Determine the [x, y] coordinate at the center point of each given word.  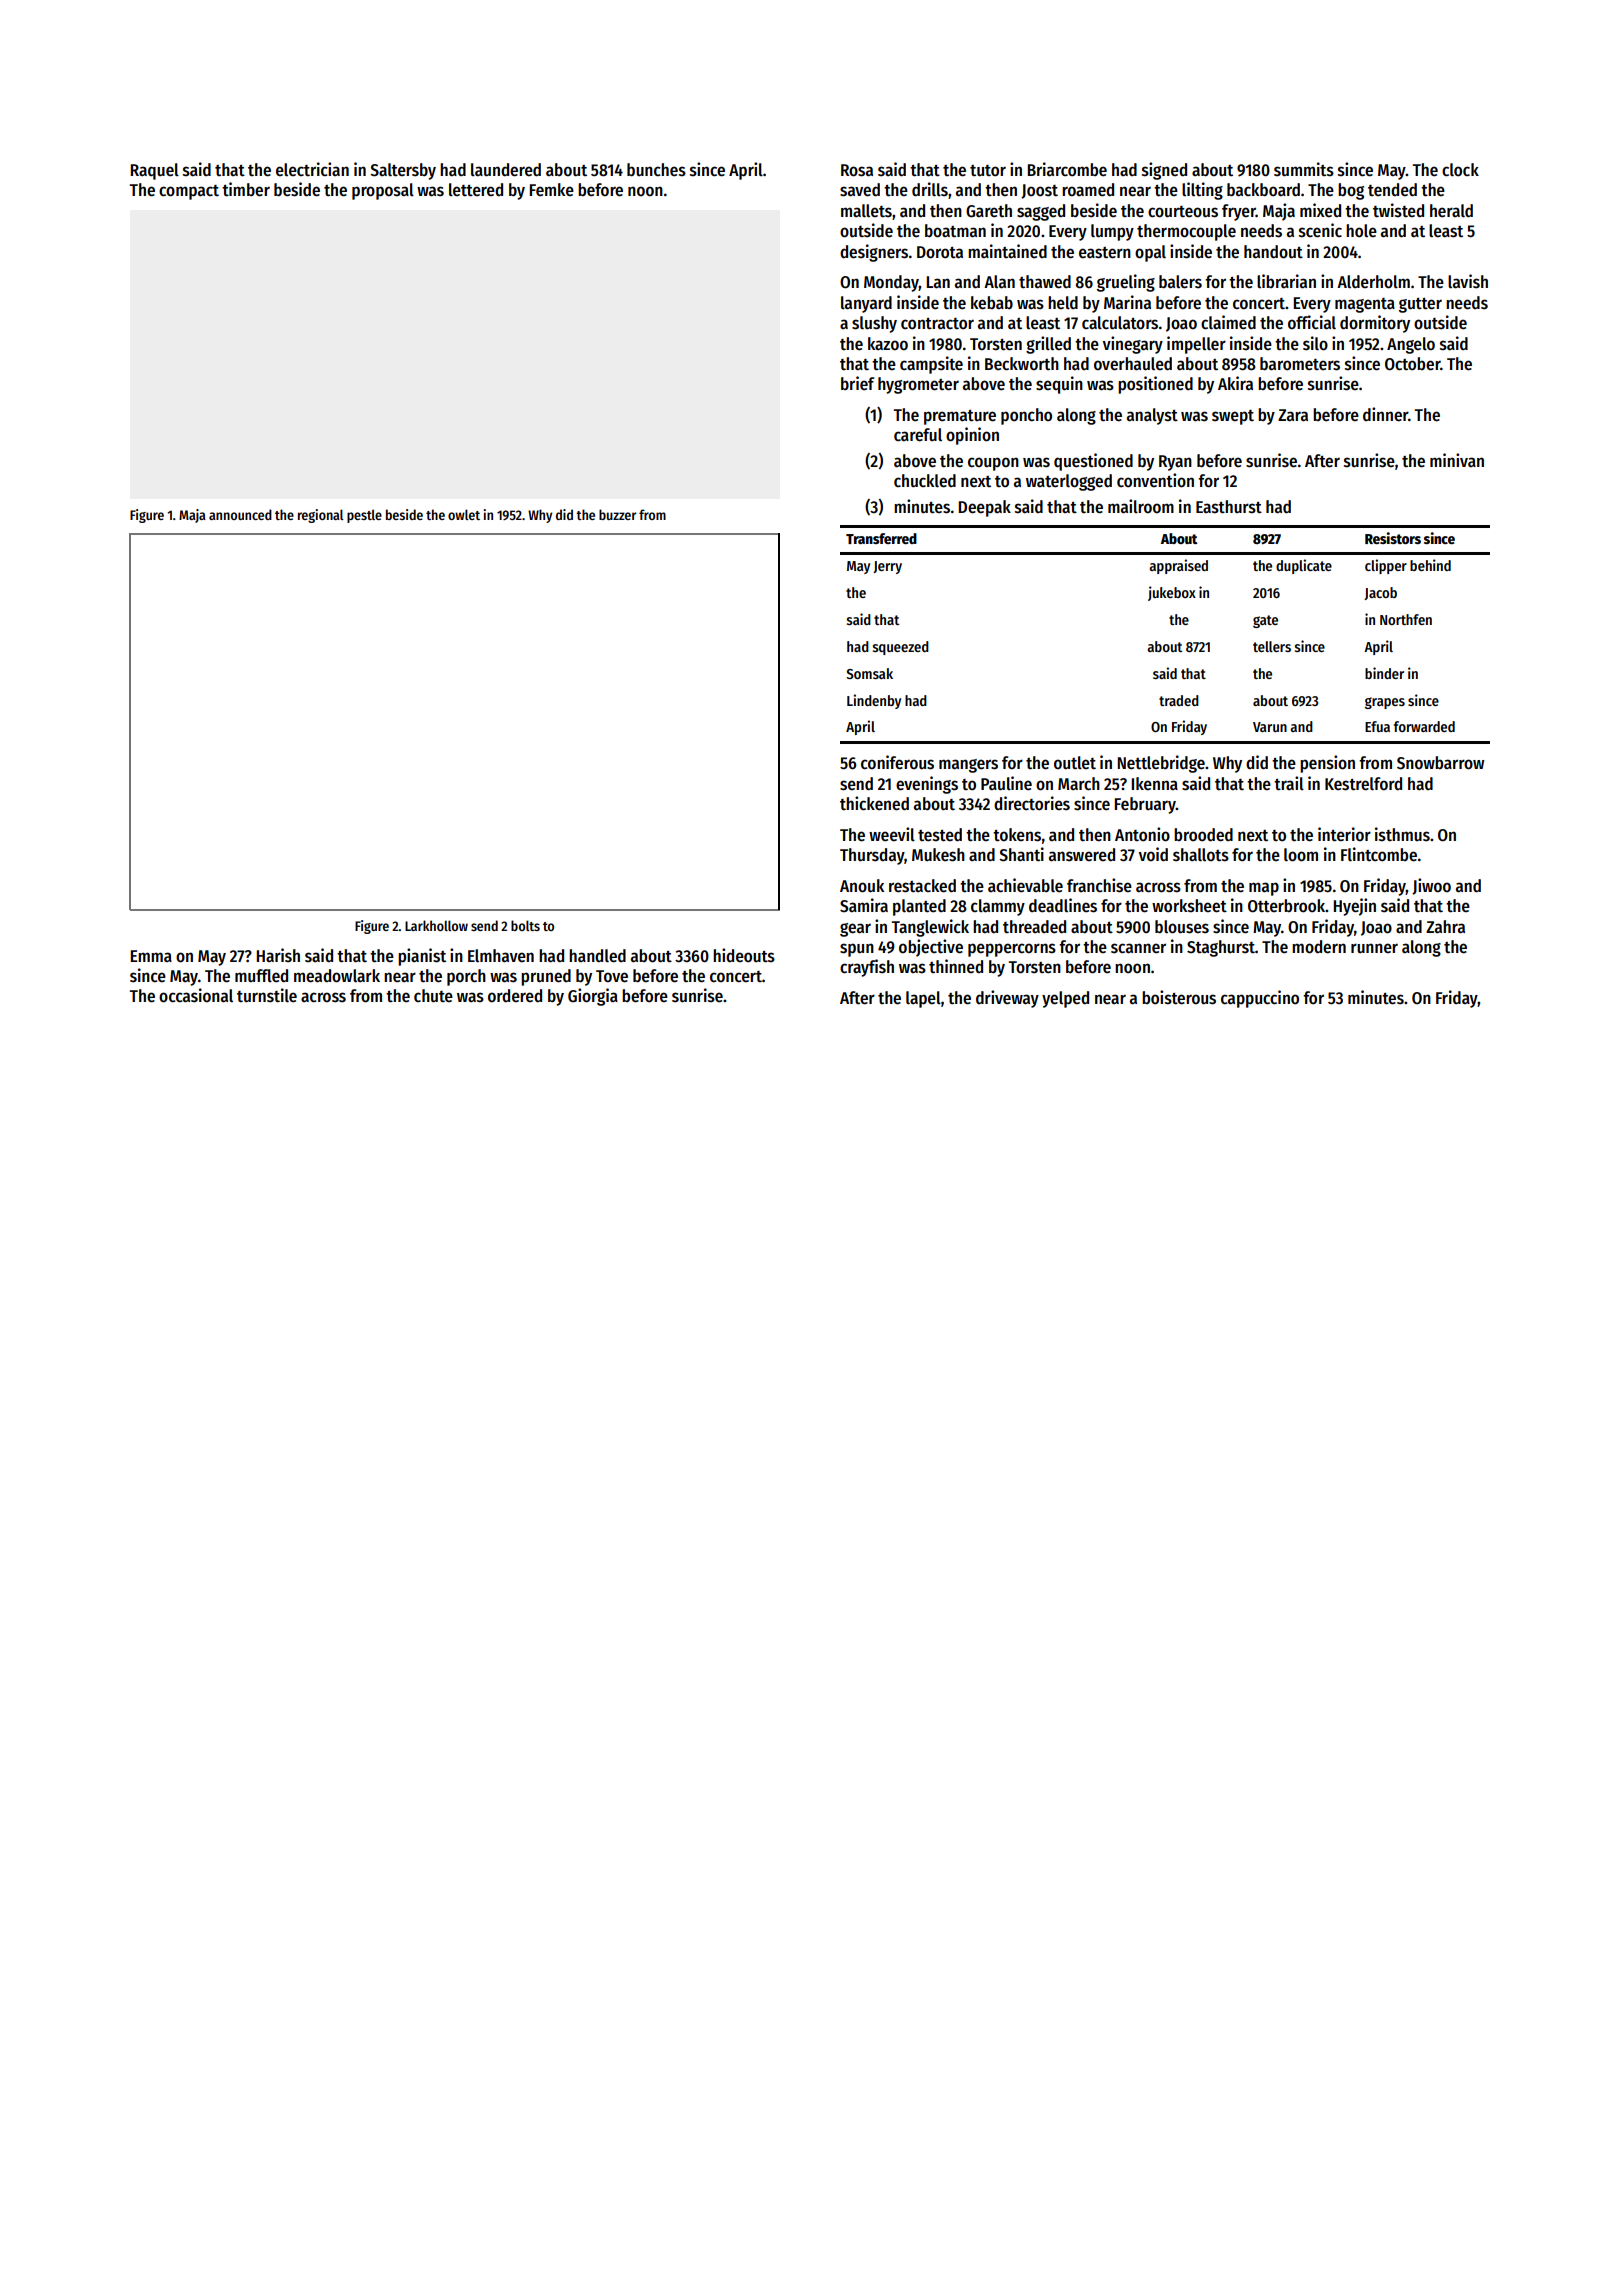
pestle [364, 516]
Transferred [881, 538]
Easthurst [1229, 507]
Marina [1127, 302]
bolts [525, 925]
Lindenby [874, 701]
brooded [1203, 835]
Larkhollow [436, 925]
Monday [891, 283]
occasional [196, 995]
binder [1384, 673]
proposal [383, 191]
